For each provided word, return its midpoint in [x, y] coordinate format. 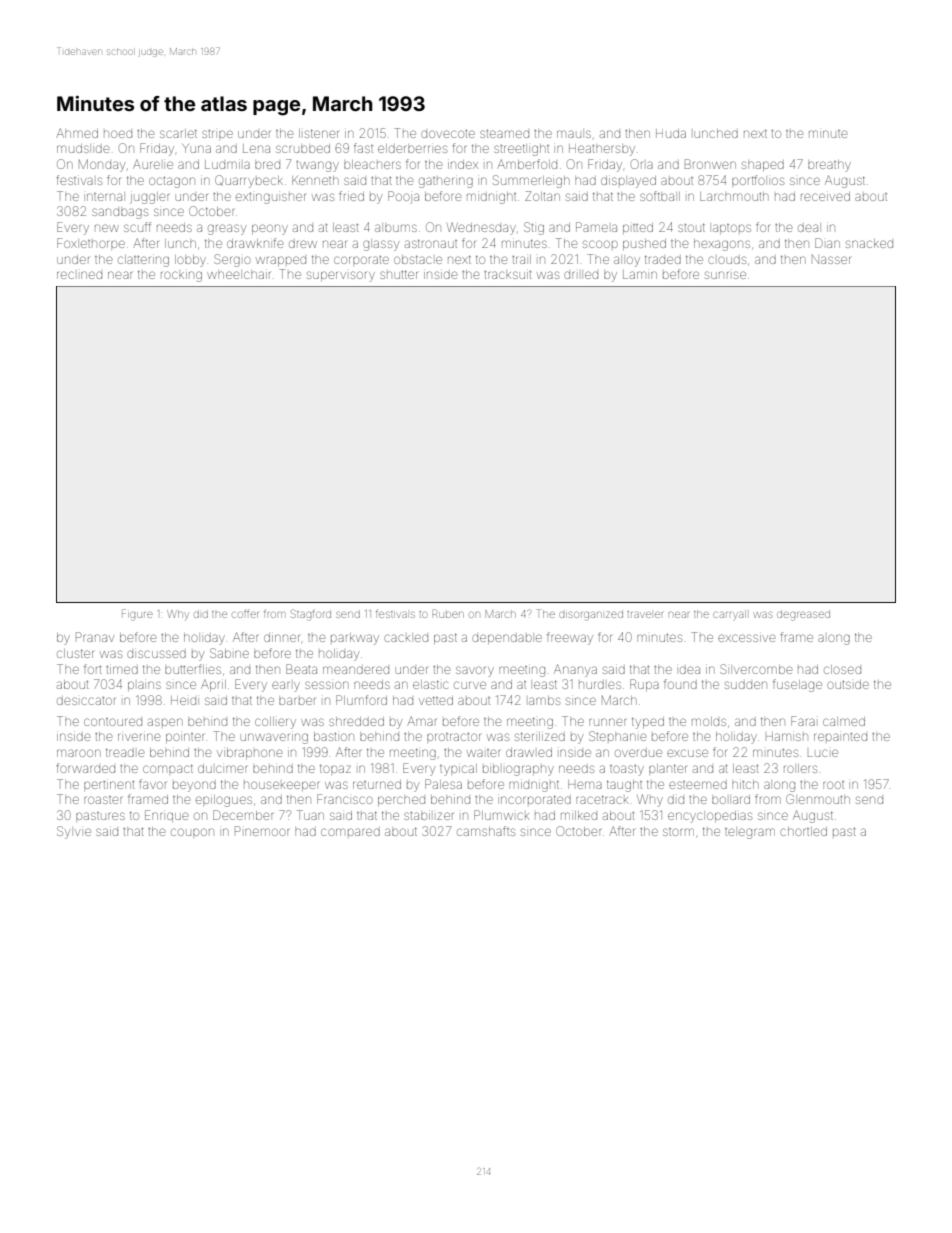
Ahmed [77, 133]
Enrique [166, 816]
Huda [671, 133]
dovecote [448, 134]
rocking [181, 276]
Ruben [448, 613]
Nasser [831, 259]
